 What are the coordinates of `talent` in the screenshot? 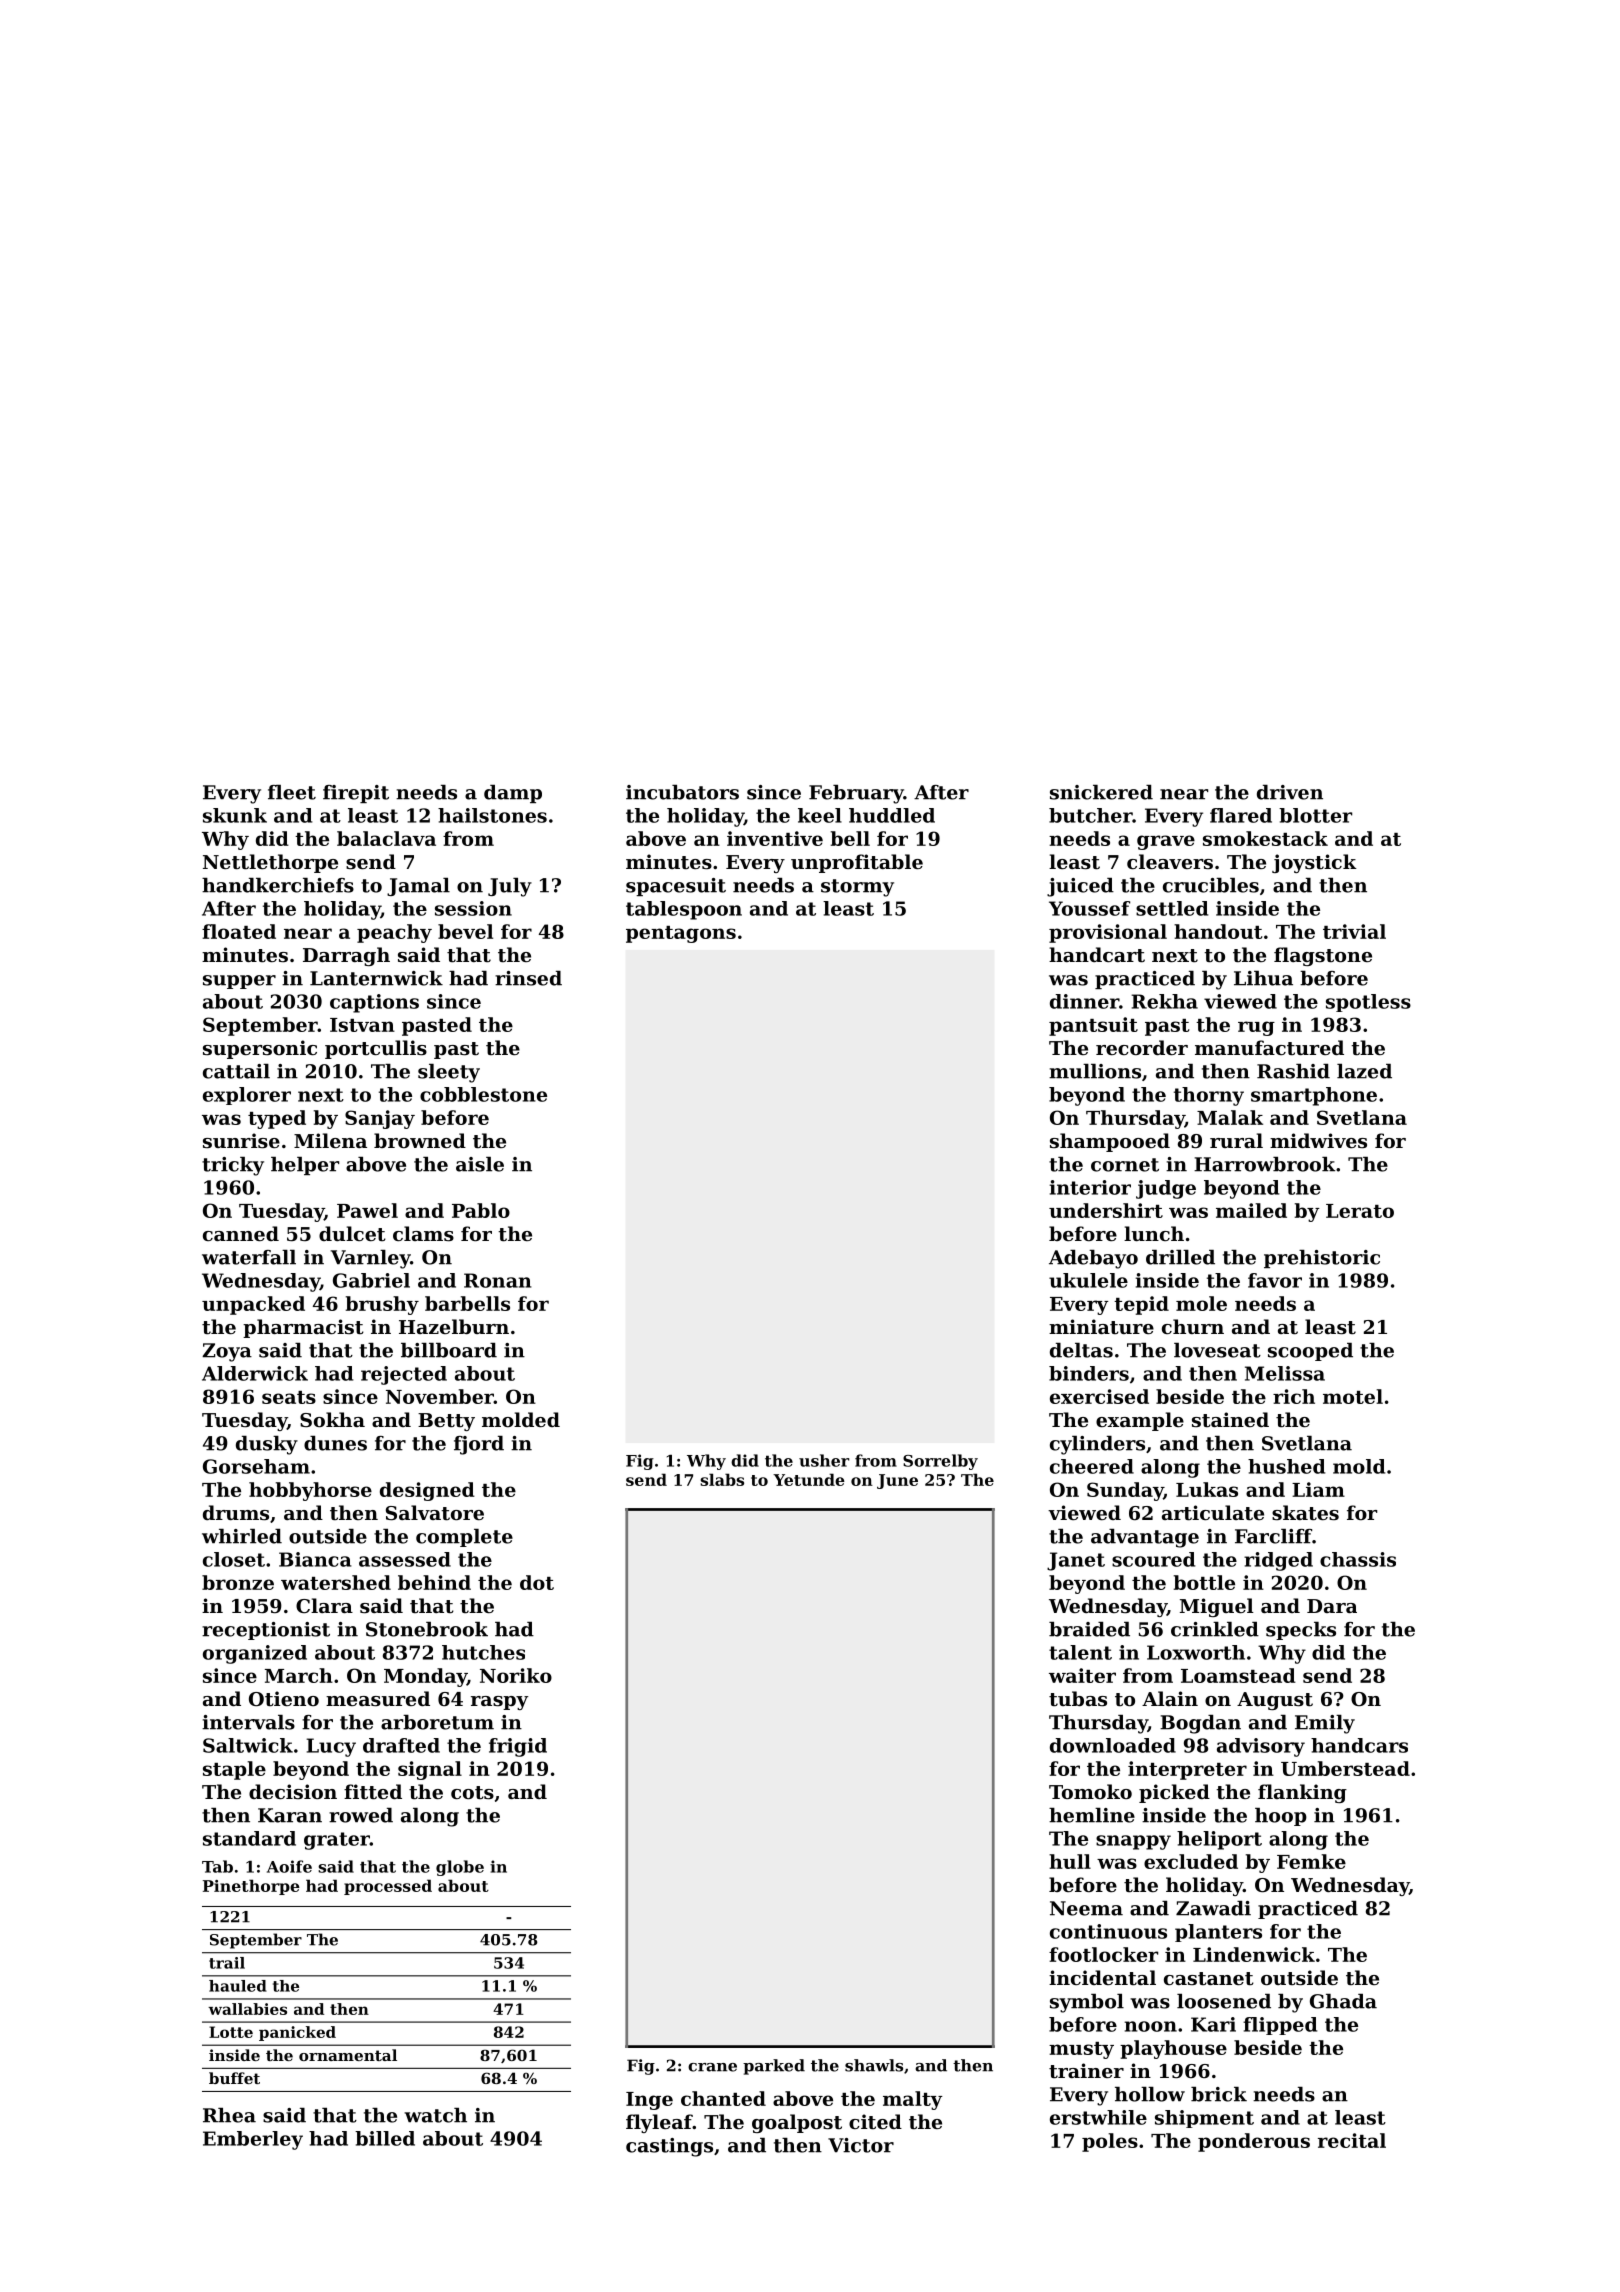 It's located at (1080, 1652).
